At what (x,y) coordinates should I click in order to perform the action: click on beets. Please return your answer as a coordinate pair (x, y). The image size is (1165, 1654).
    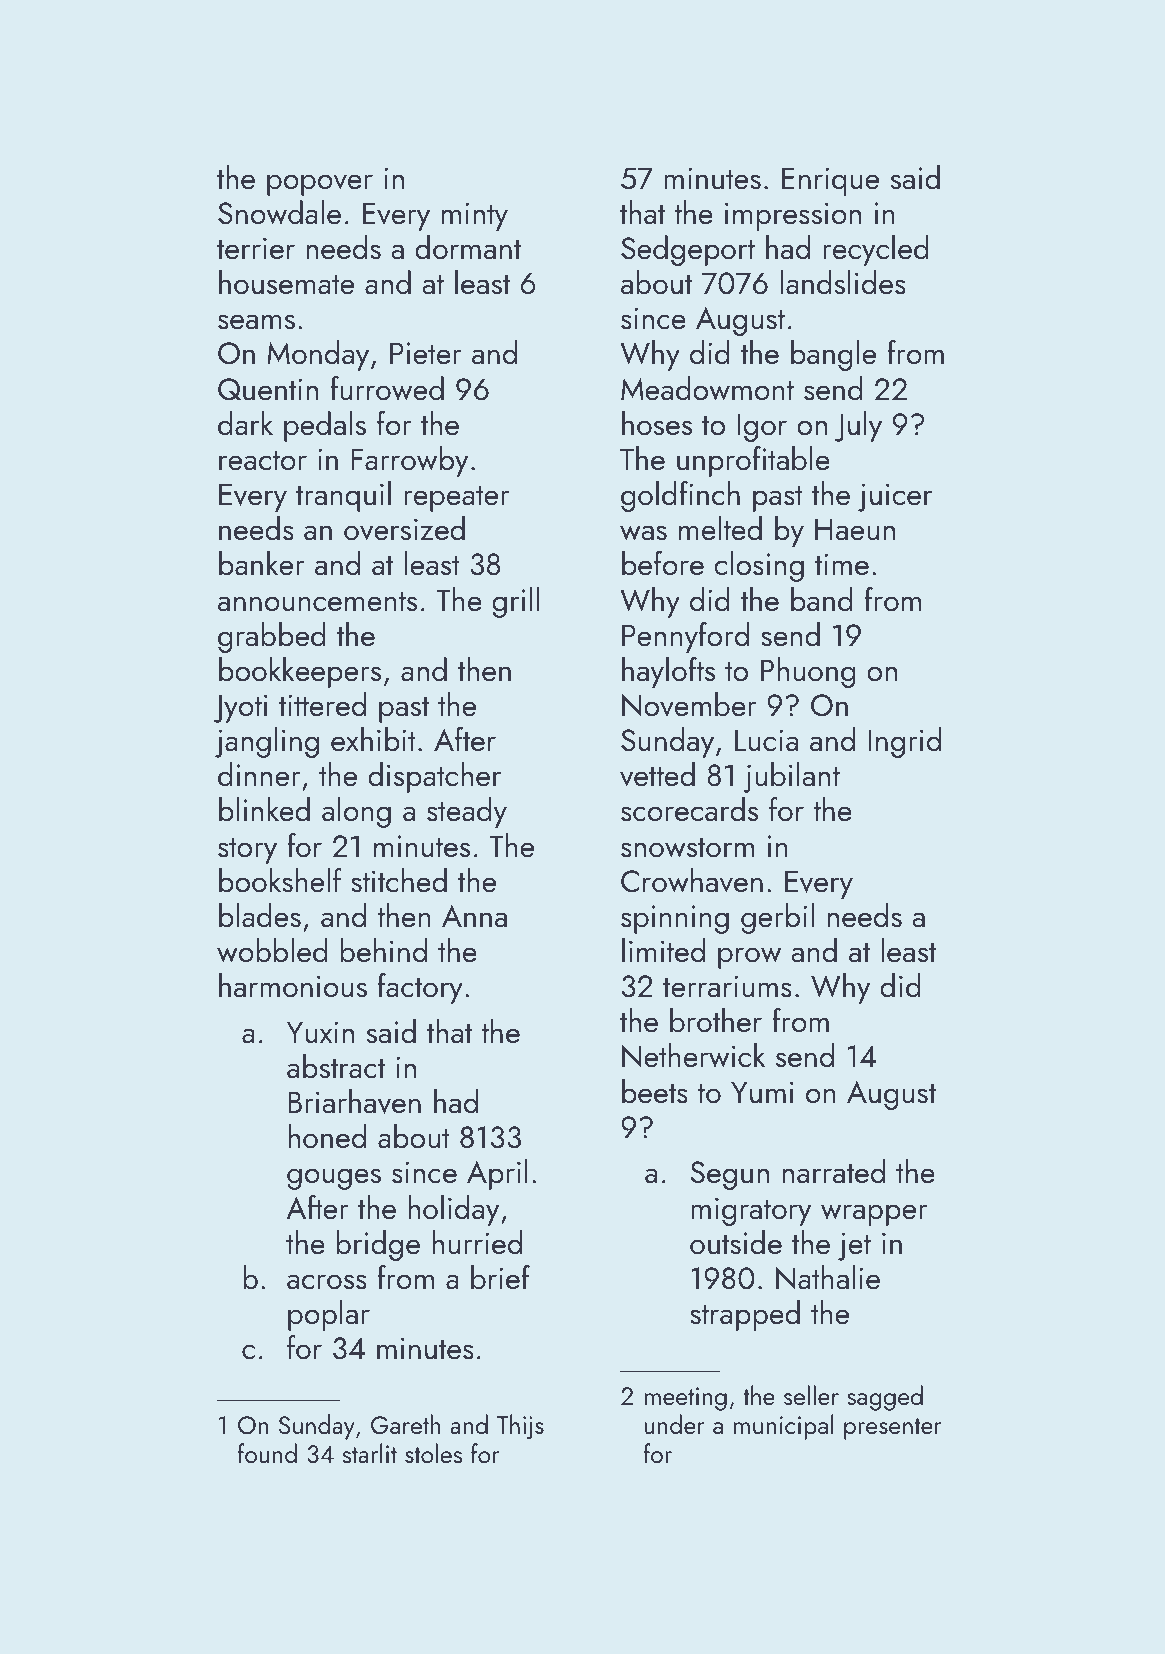
    Looking at the image, I should click on (655, 1091).
